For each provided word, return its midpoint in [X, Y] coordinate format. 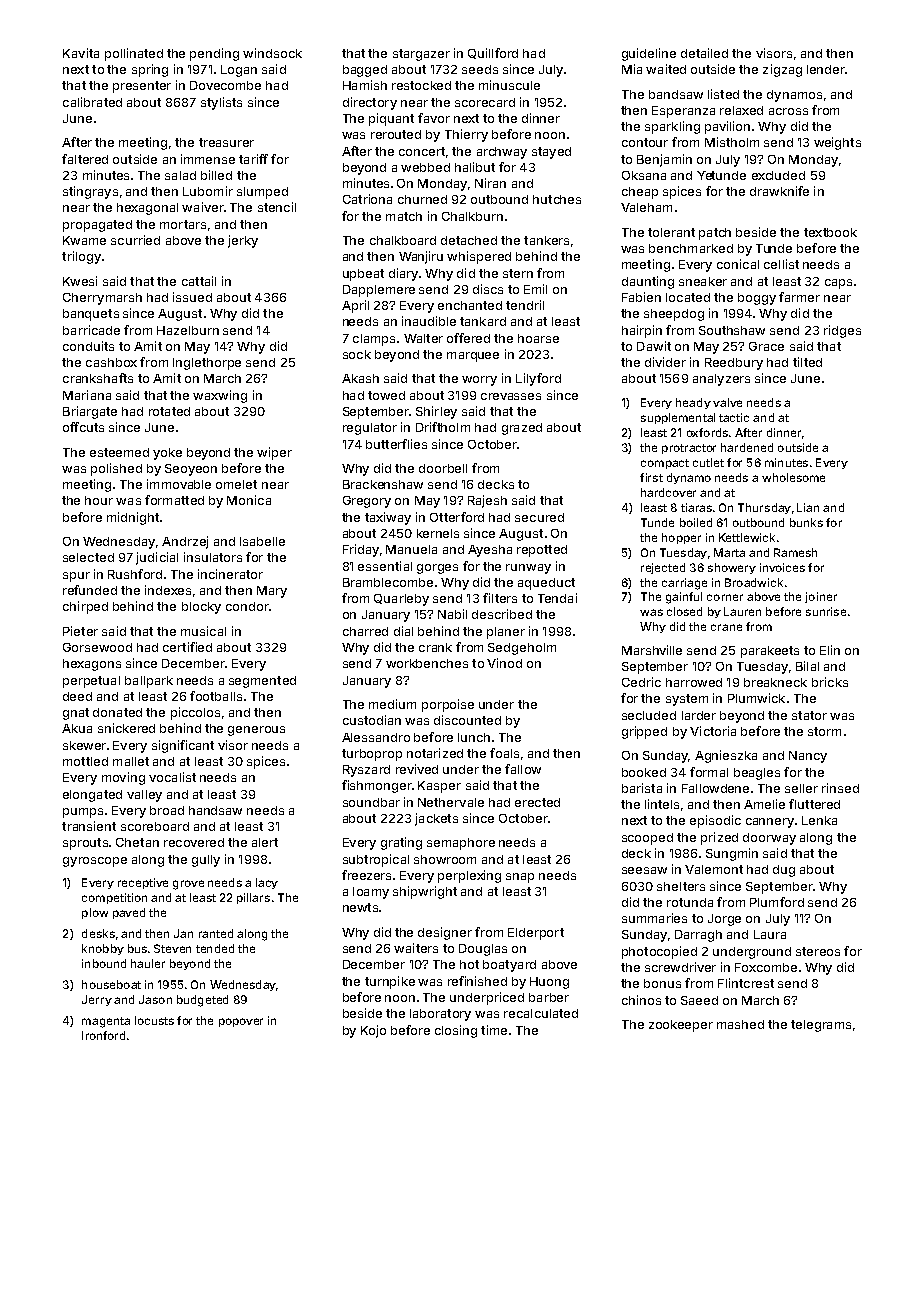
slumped [262, 193]
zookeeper [681, 1026]
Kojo [373, 1031]
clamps [374, 340]
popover [241, 1022]
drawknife [779, 191]
